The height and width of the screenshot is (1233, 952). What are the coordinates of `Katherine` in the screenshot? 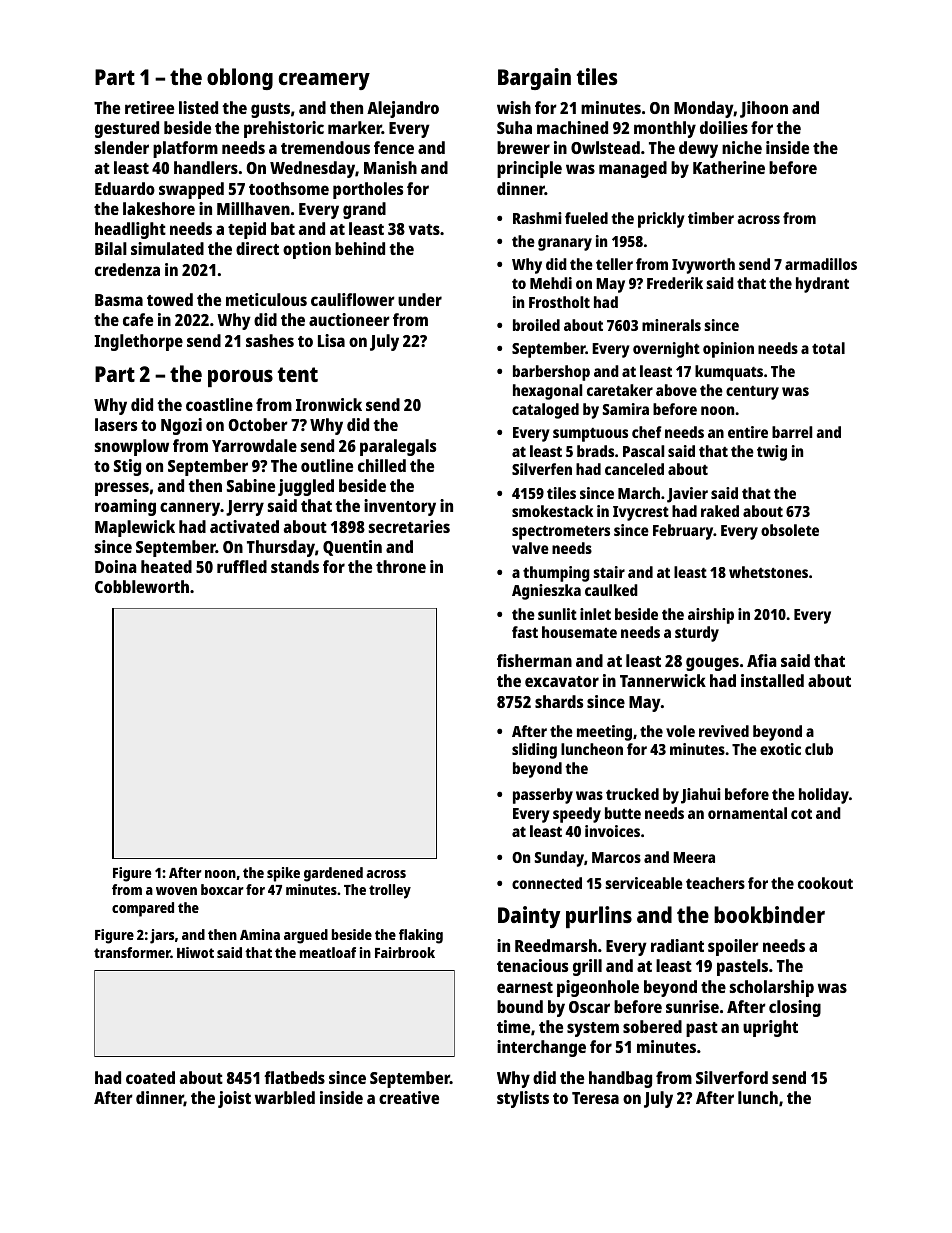 It's located at (729, 167).
